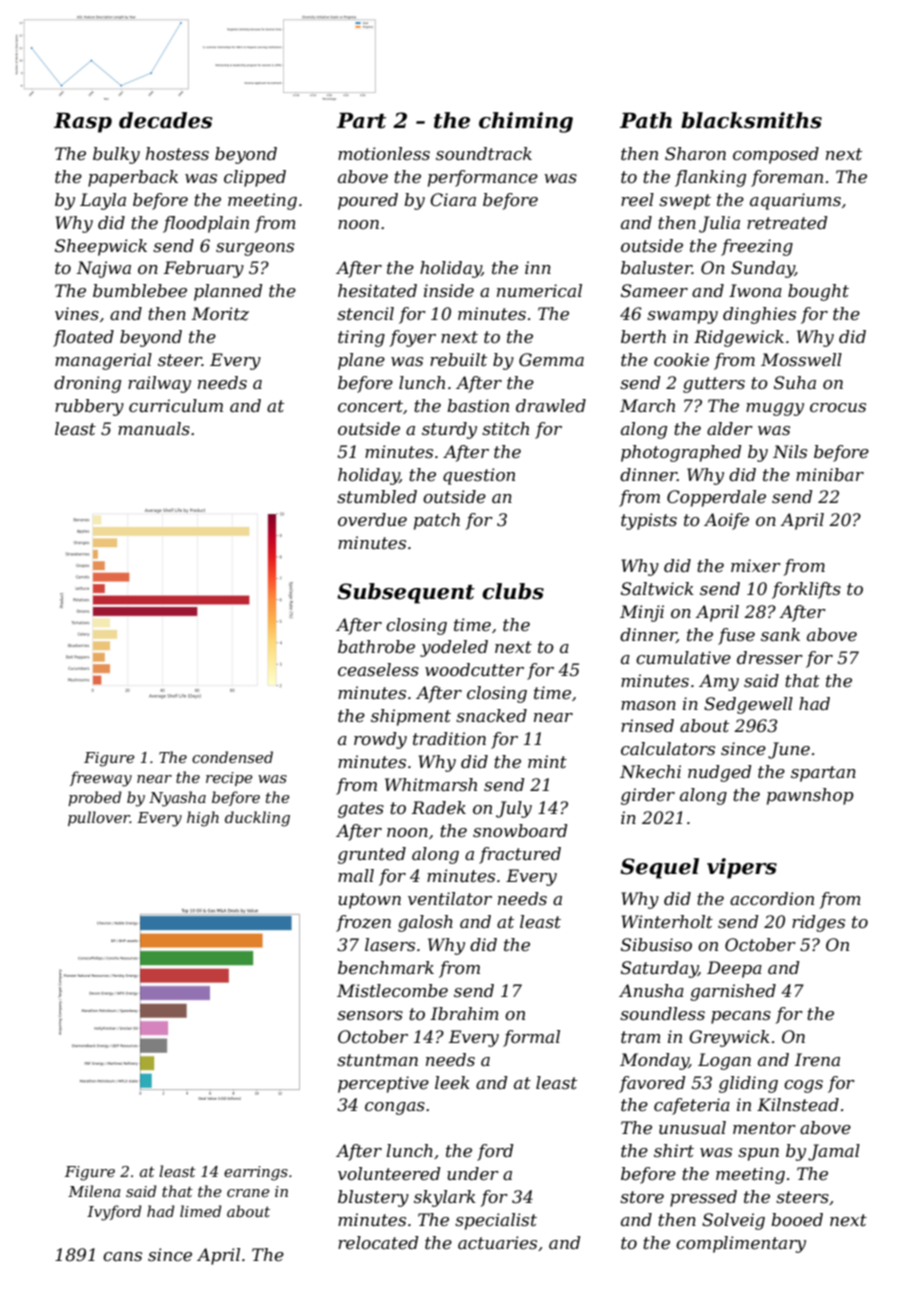 Image resolution: width=924 pixels, height=1308 pixels. Describe the element at coordinates (232, 757) in the screenshot. I see `condensed` at that location.
